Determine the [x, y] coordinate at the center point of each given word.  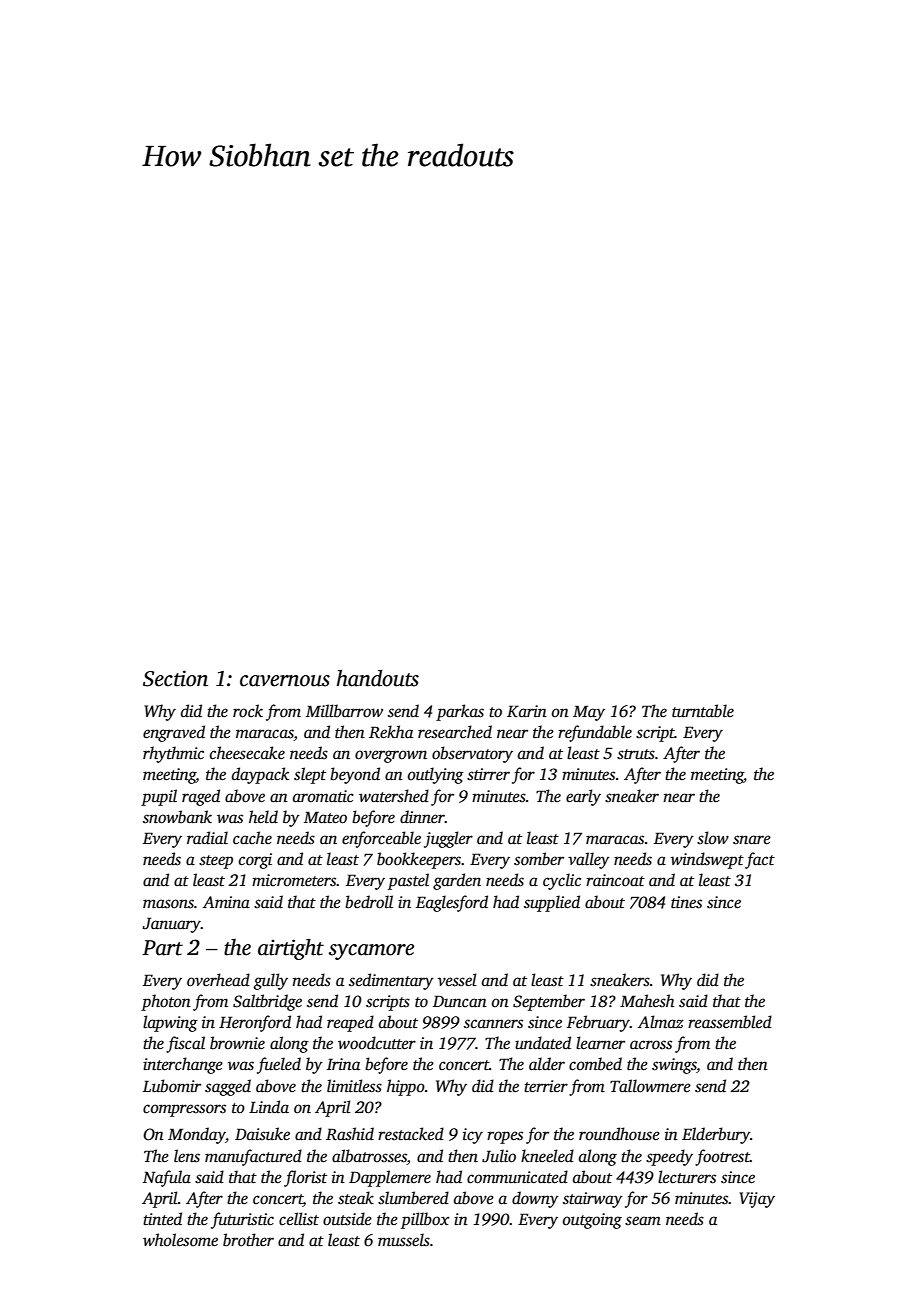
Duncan [460, 1001]
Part [162, 948]
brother [248, 1240]
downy [535, 1199]
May [589, 713]
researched [455, 732]
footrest [722, 1157]
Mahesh [647, 1001]
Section [175, 678]
